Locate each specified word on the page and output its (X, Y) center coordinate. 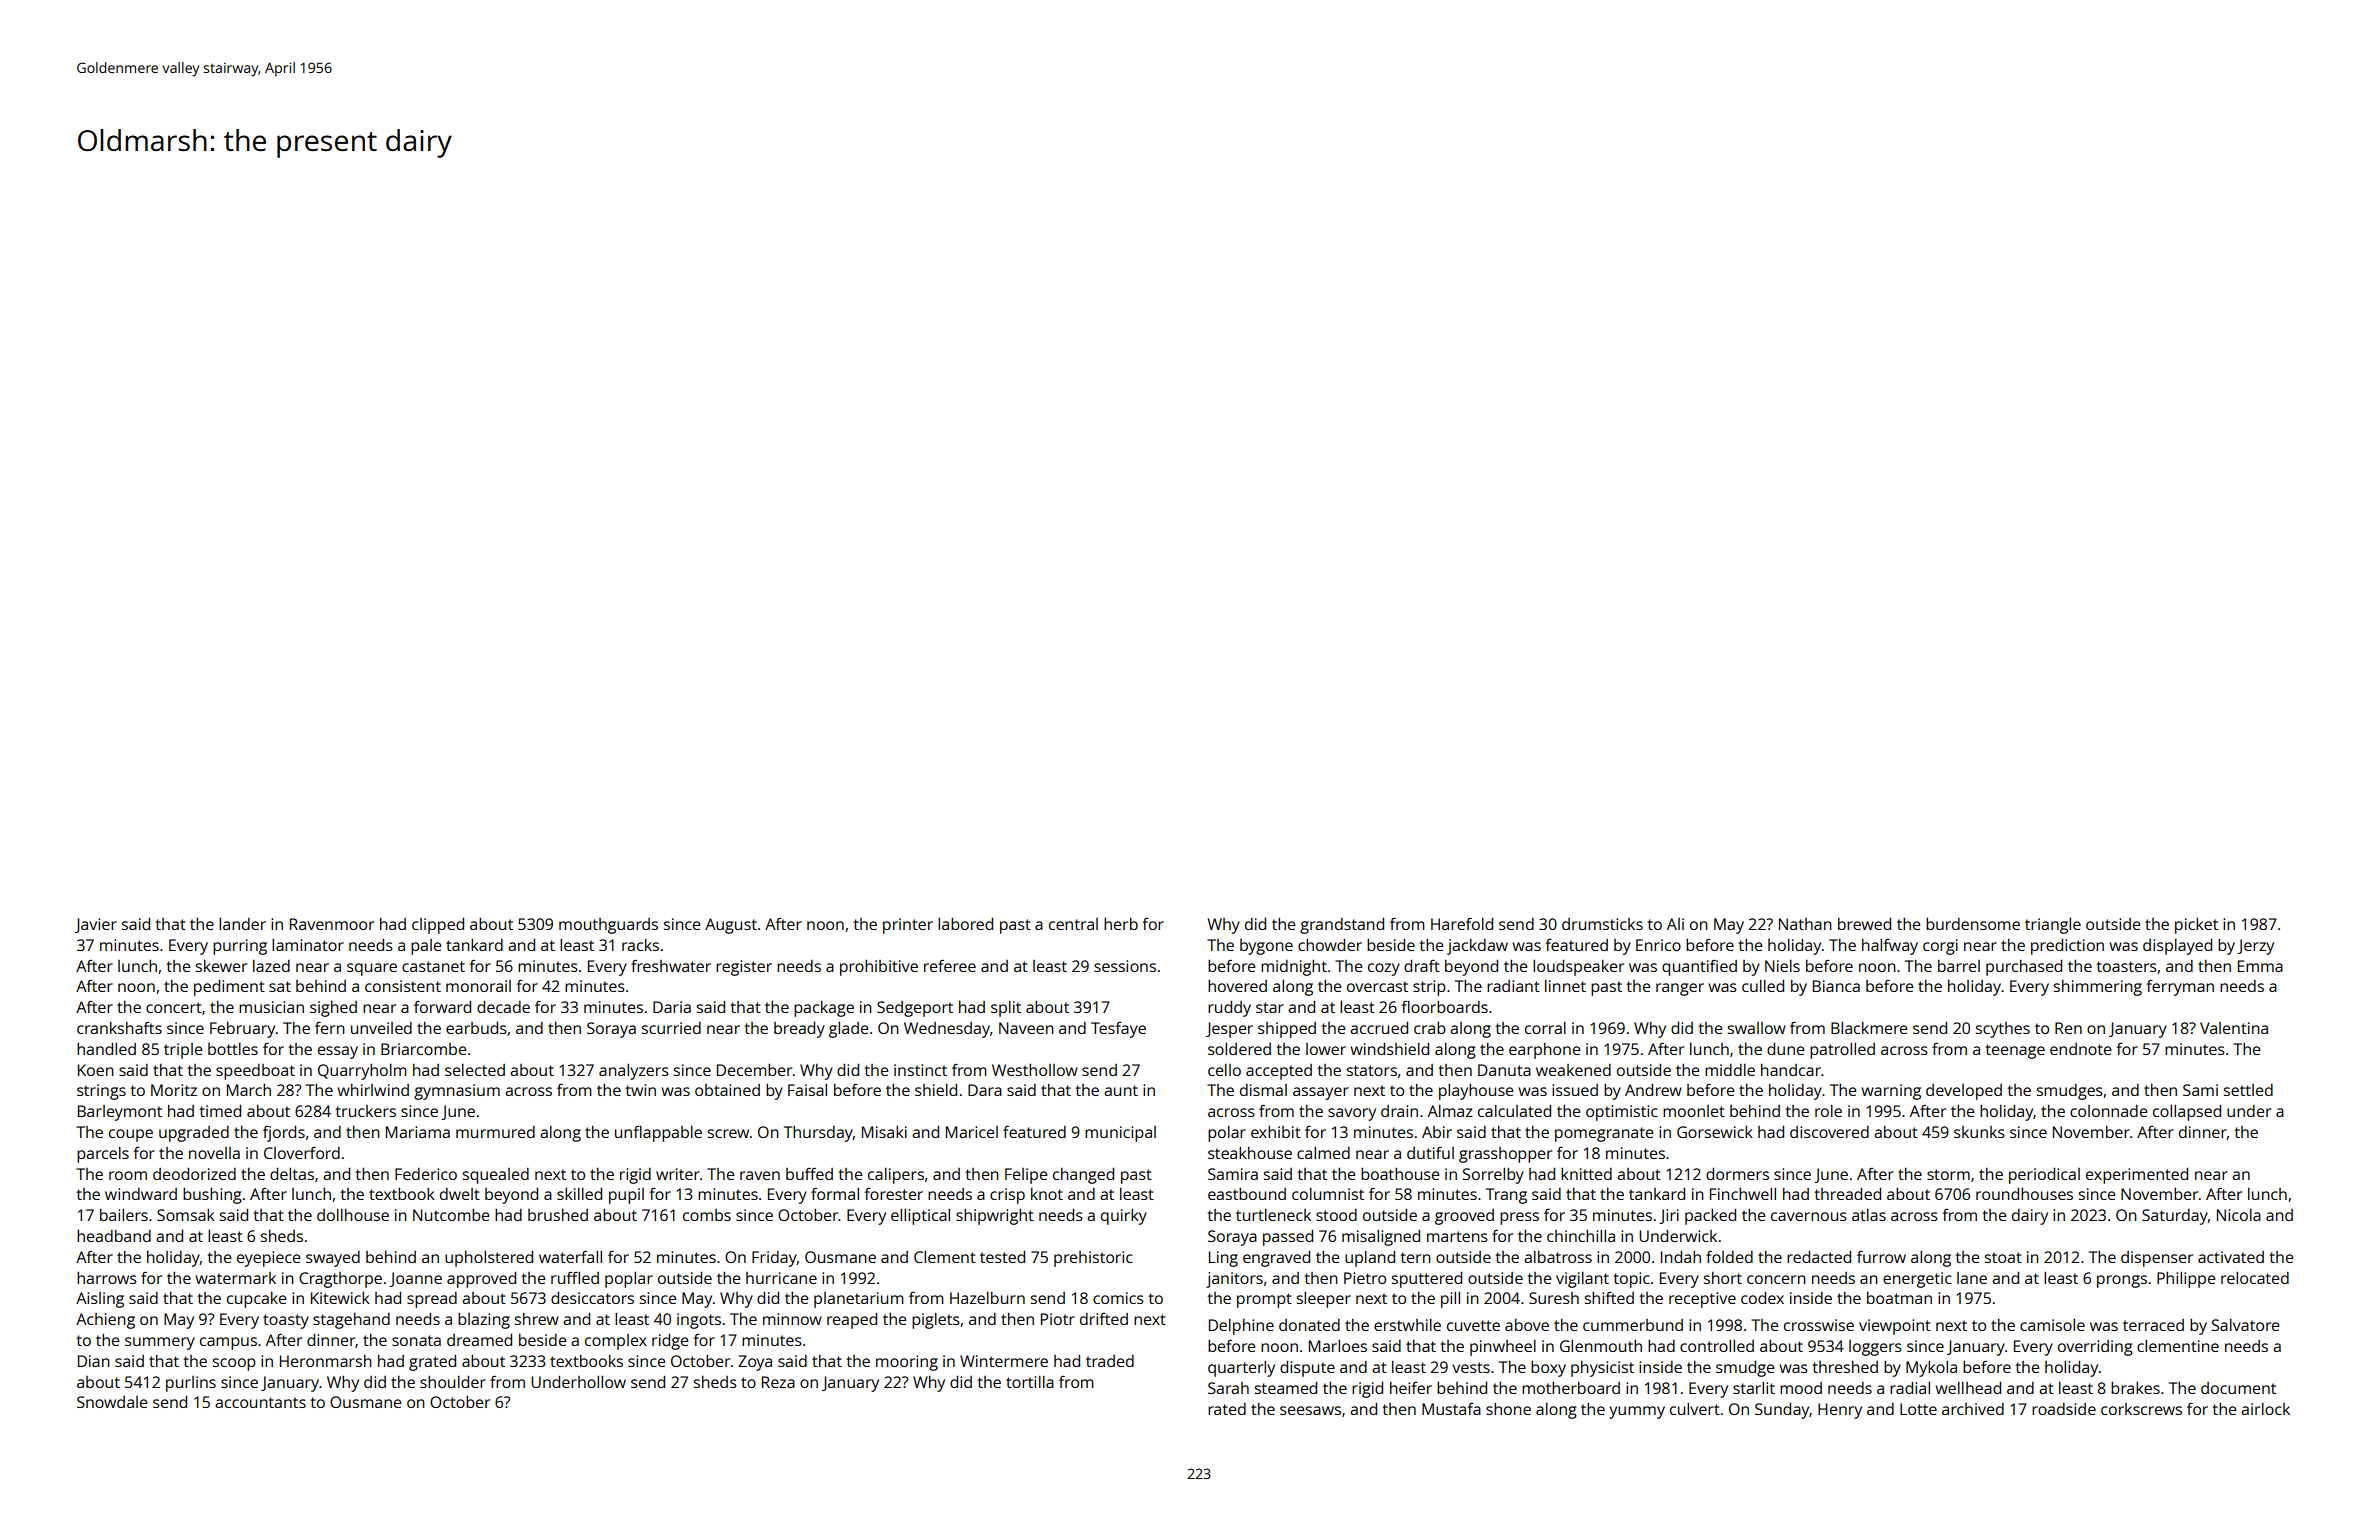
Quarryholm (362, 1072)
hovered (1237, 986)
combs (707, 1215)
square (372, 969)
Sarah (1228, 1388)
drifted (1104, 1319)
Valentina (2234, 1028)
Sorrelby (1493, 1176)
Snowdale (112, 1402)
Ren (2068, 1028)
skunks (1979, 1132)
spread (432, 1300)
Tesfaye (1118, 1030)
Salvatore (2245, 1325)
